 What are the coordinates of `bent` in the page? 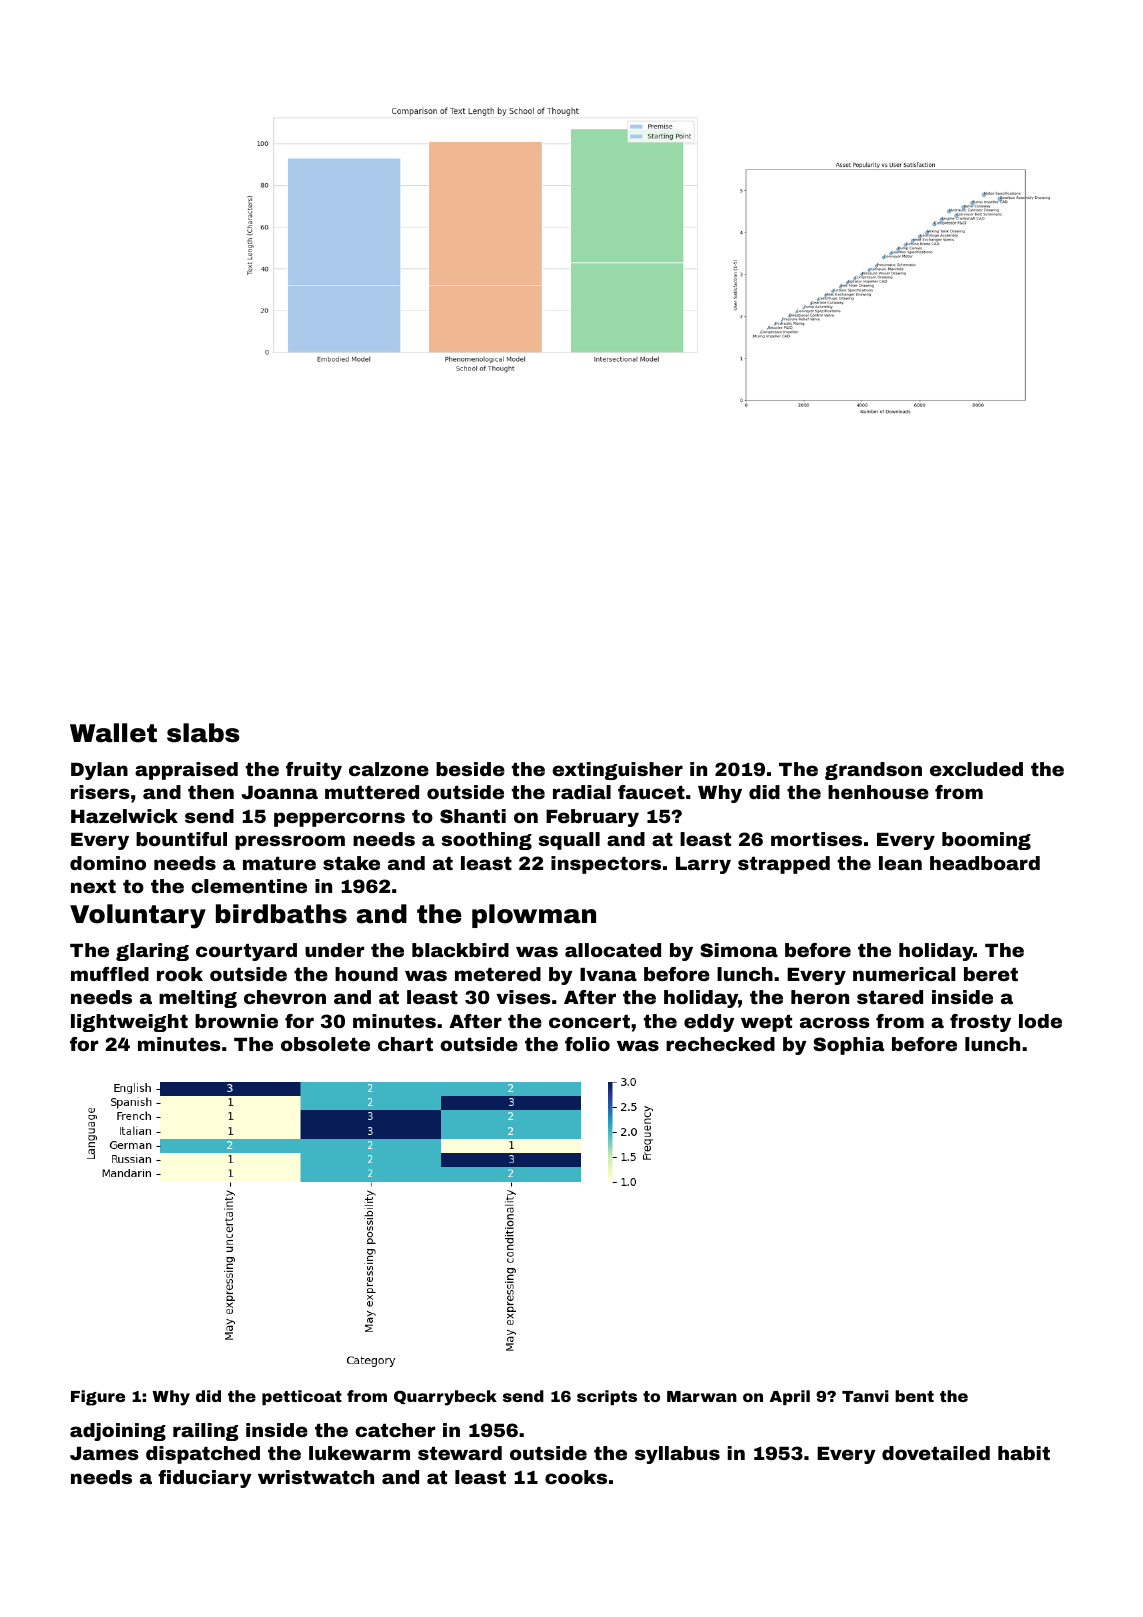 It's located at (914, 1396).
